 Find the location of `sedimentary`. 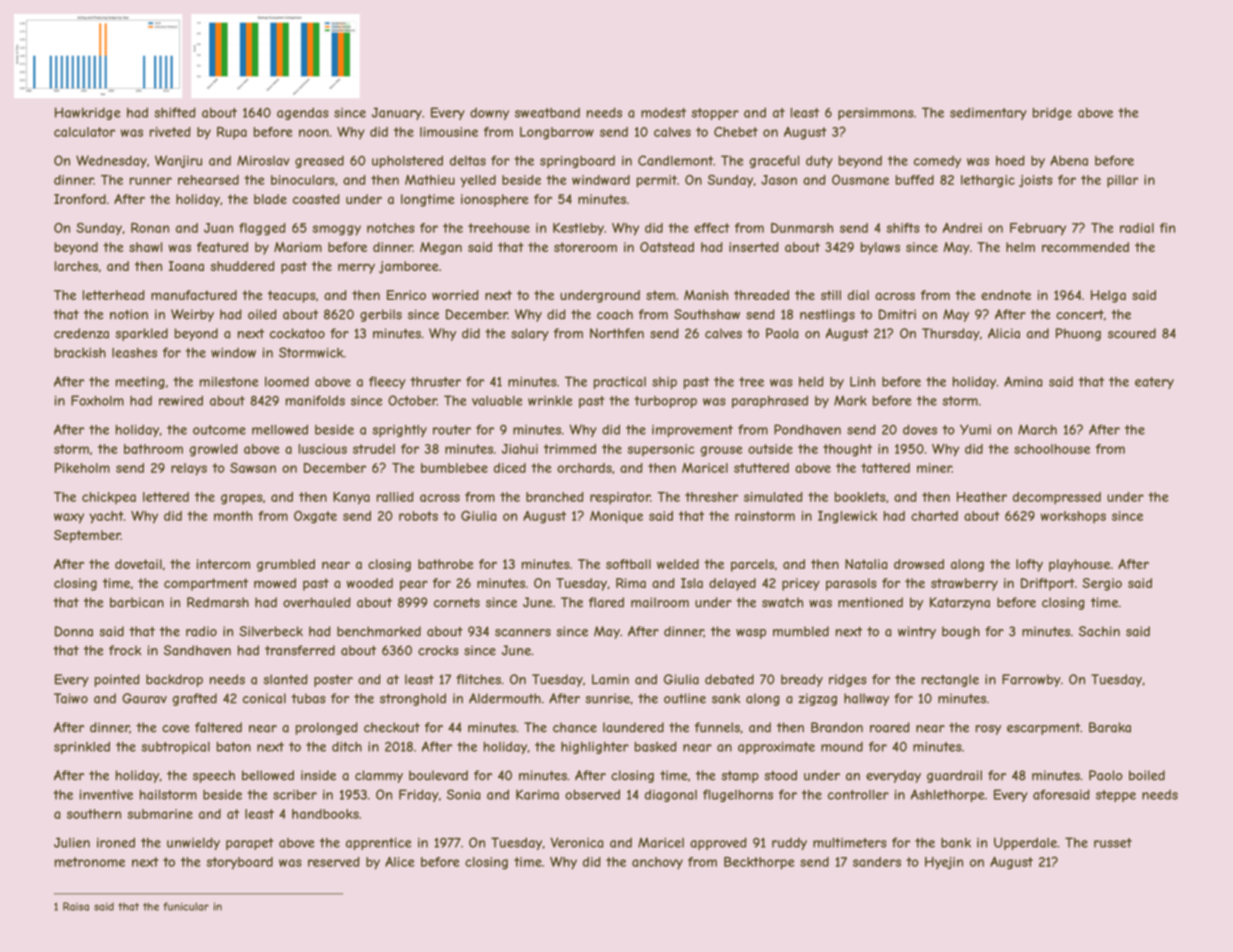

sedimentary is located at coordinates (988, 113).
